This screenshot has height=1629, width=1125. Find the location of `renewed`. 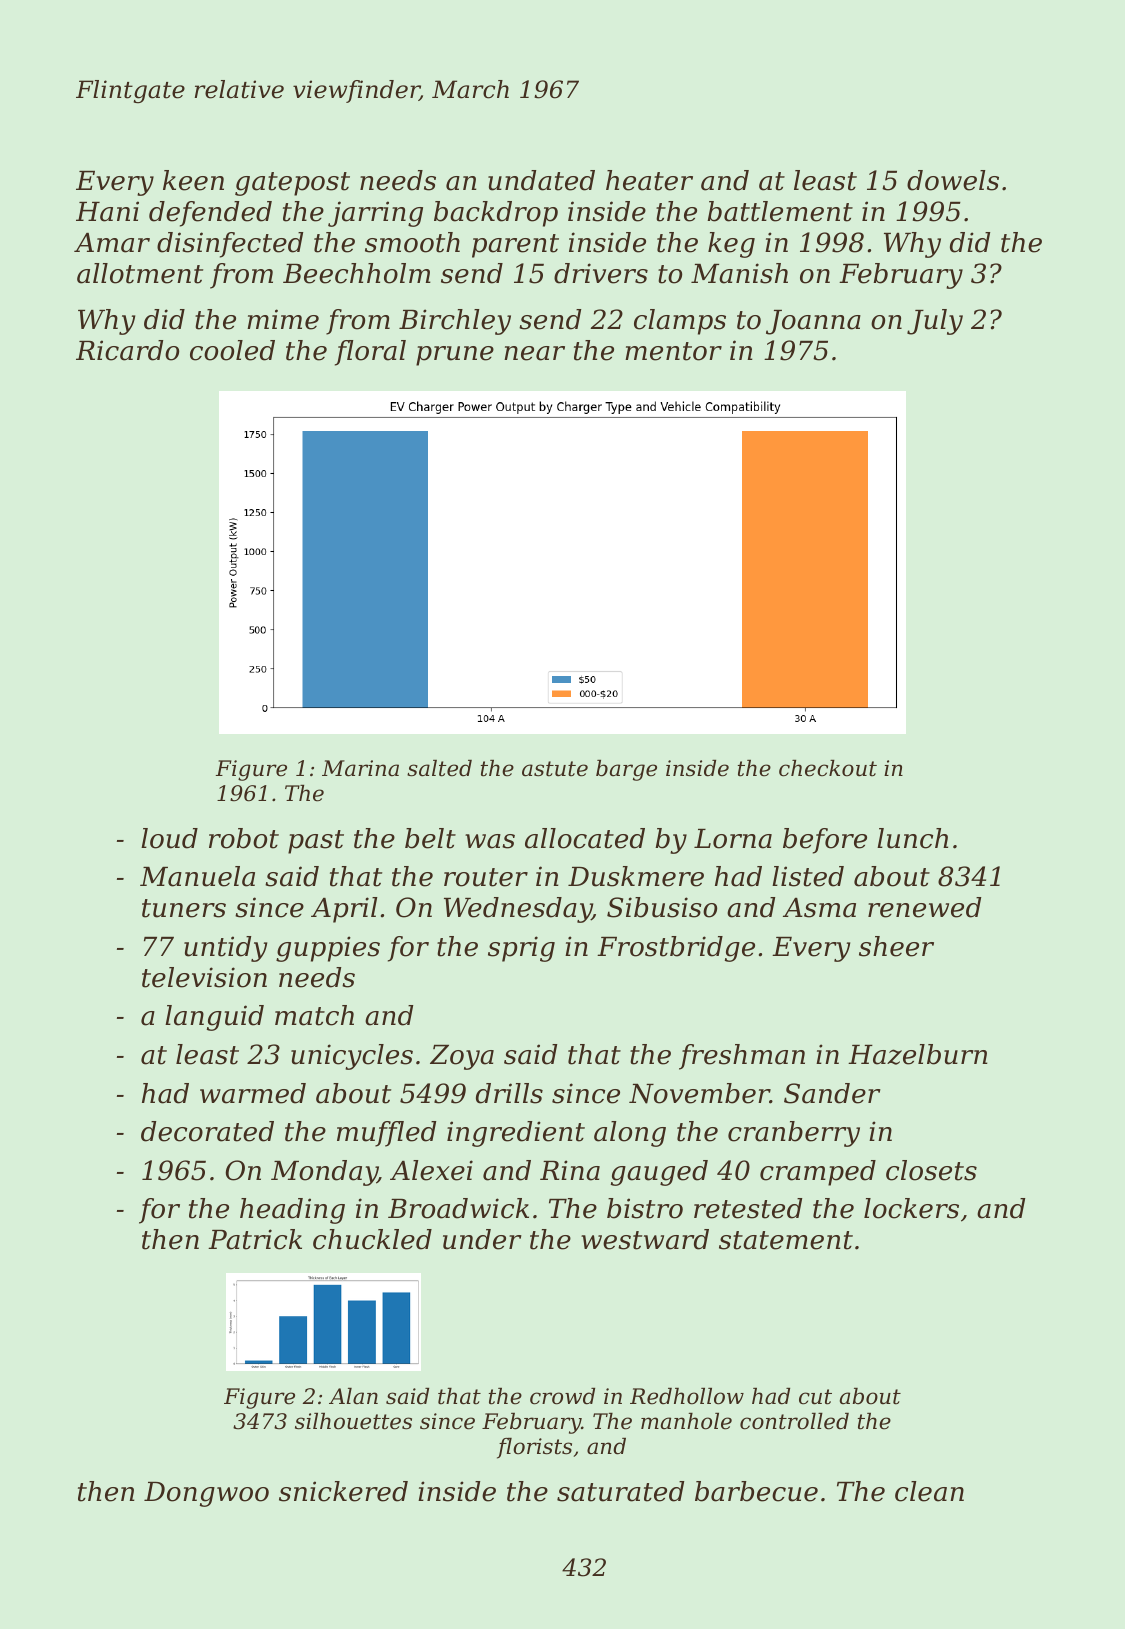

renewed is located at coordinates (924, 907).
